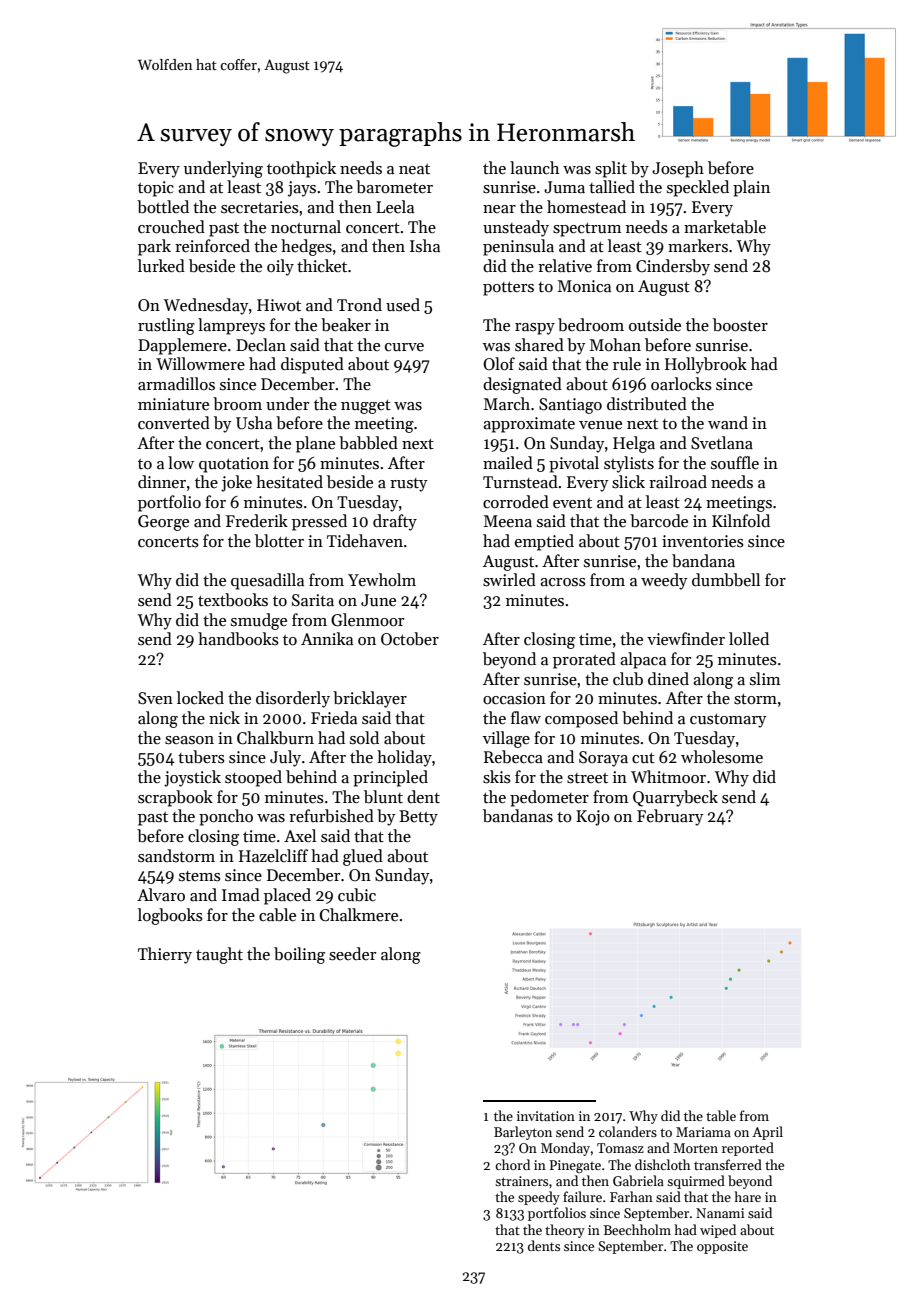 The image size is (924, 1311). What do you see at coordinates (678, 169) in the document?
I see `Joseph` at bounding box center [678, 169].
